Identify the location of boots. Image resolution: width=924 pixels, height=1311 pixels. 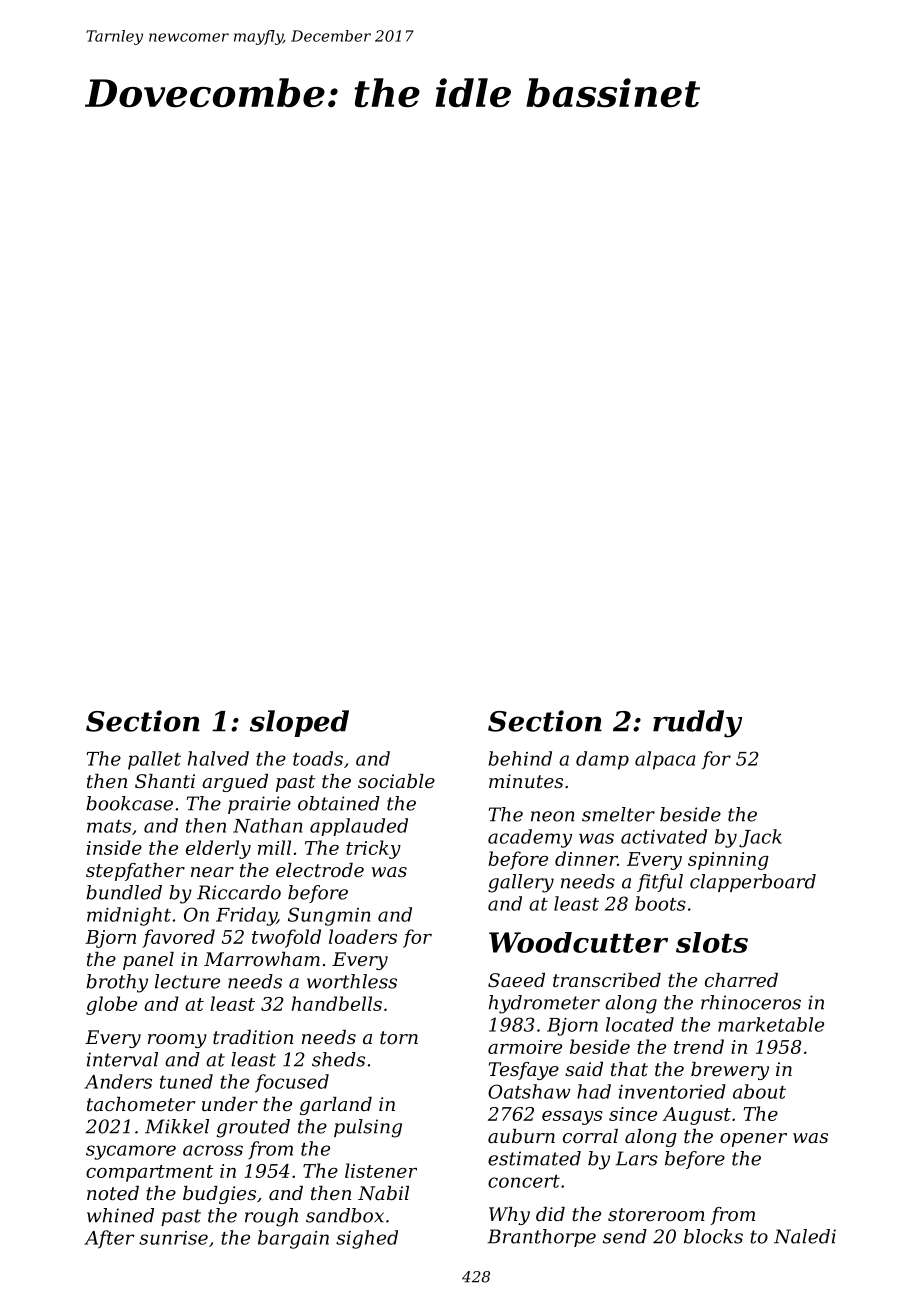
(660, 903).
